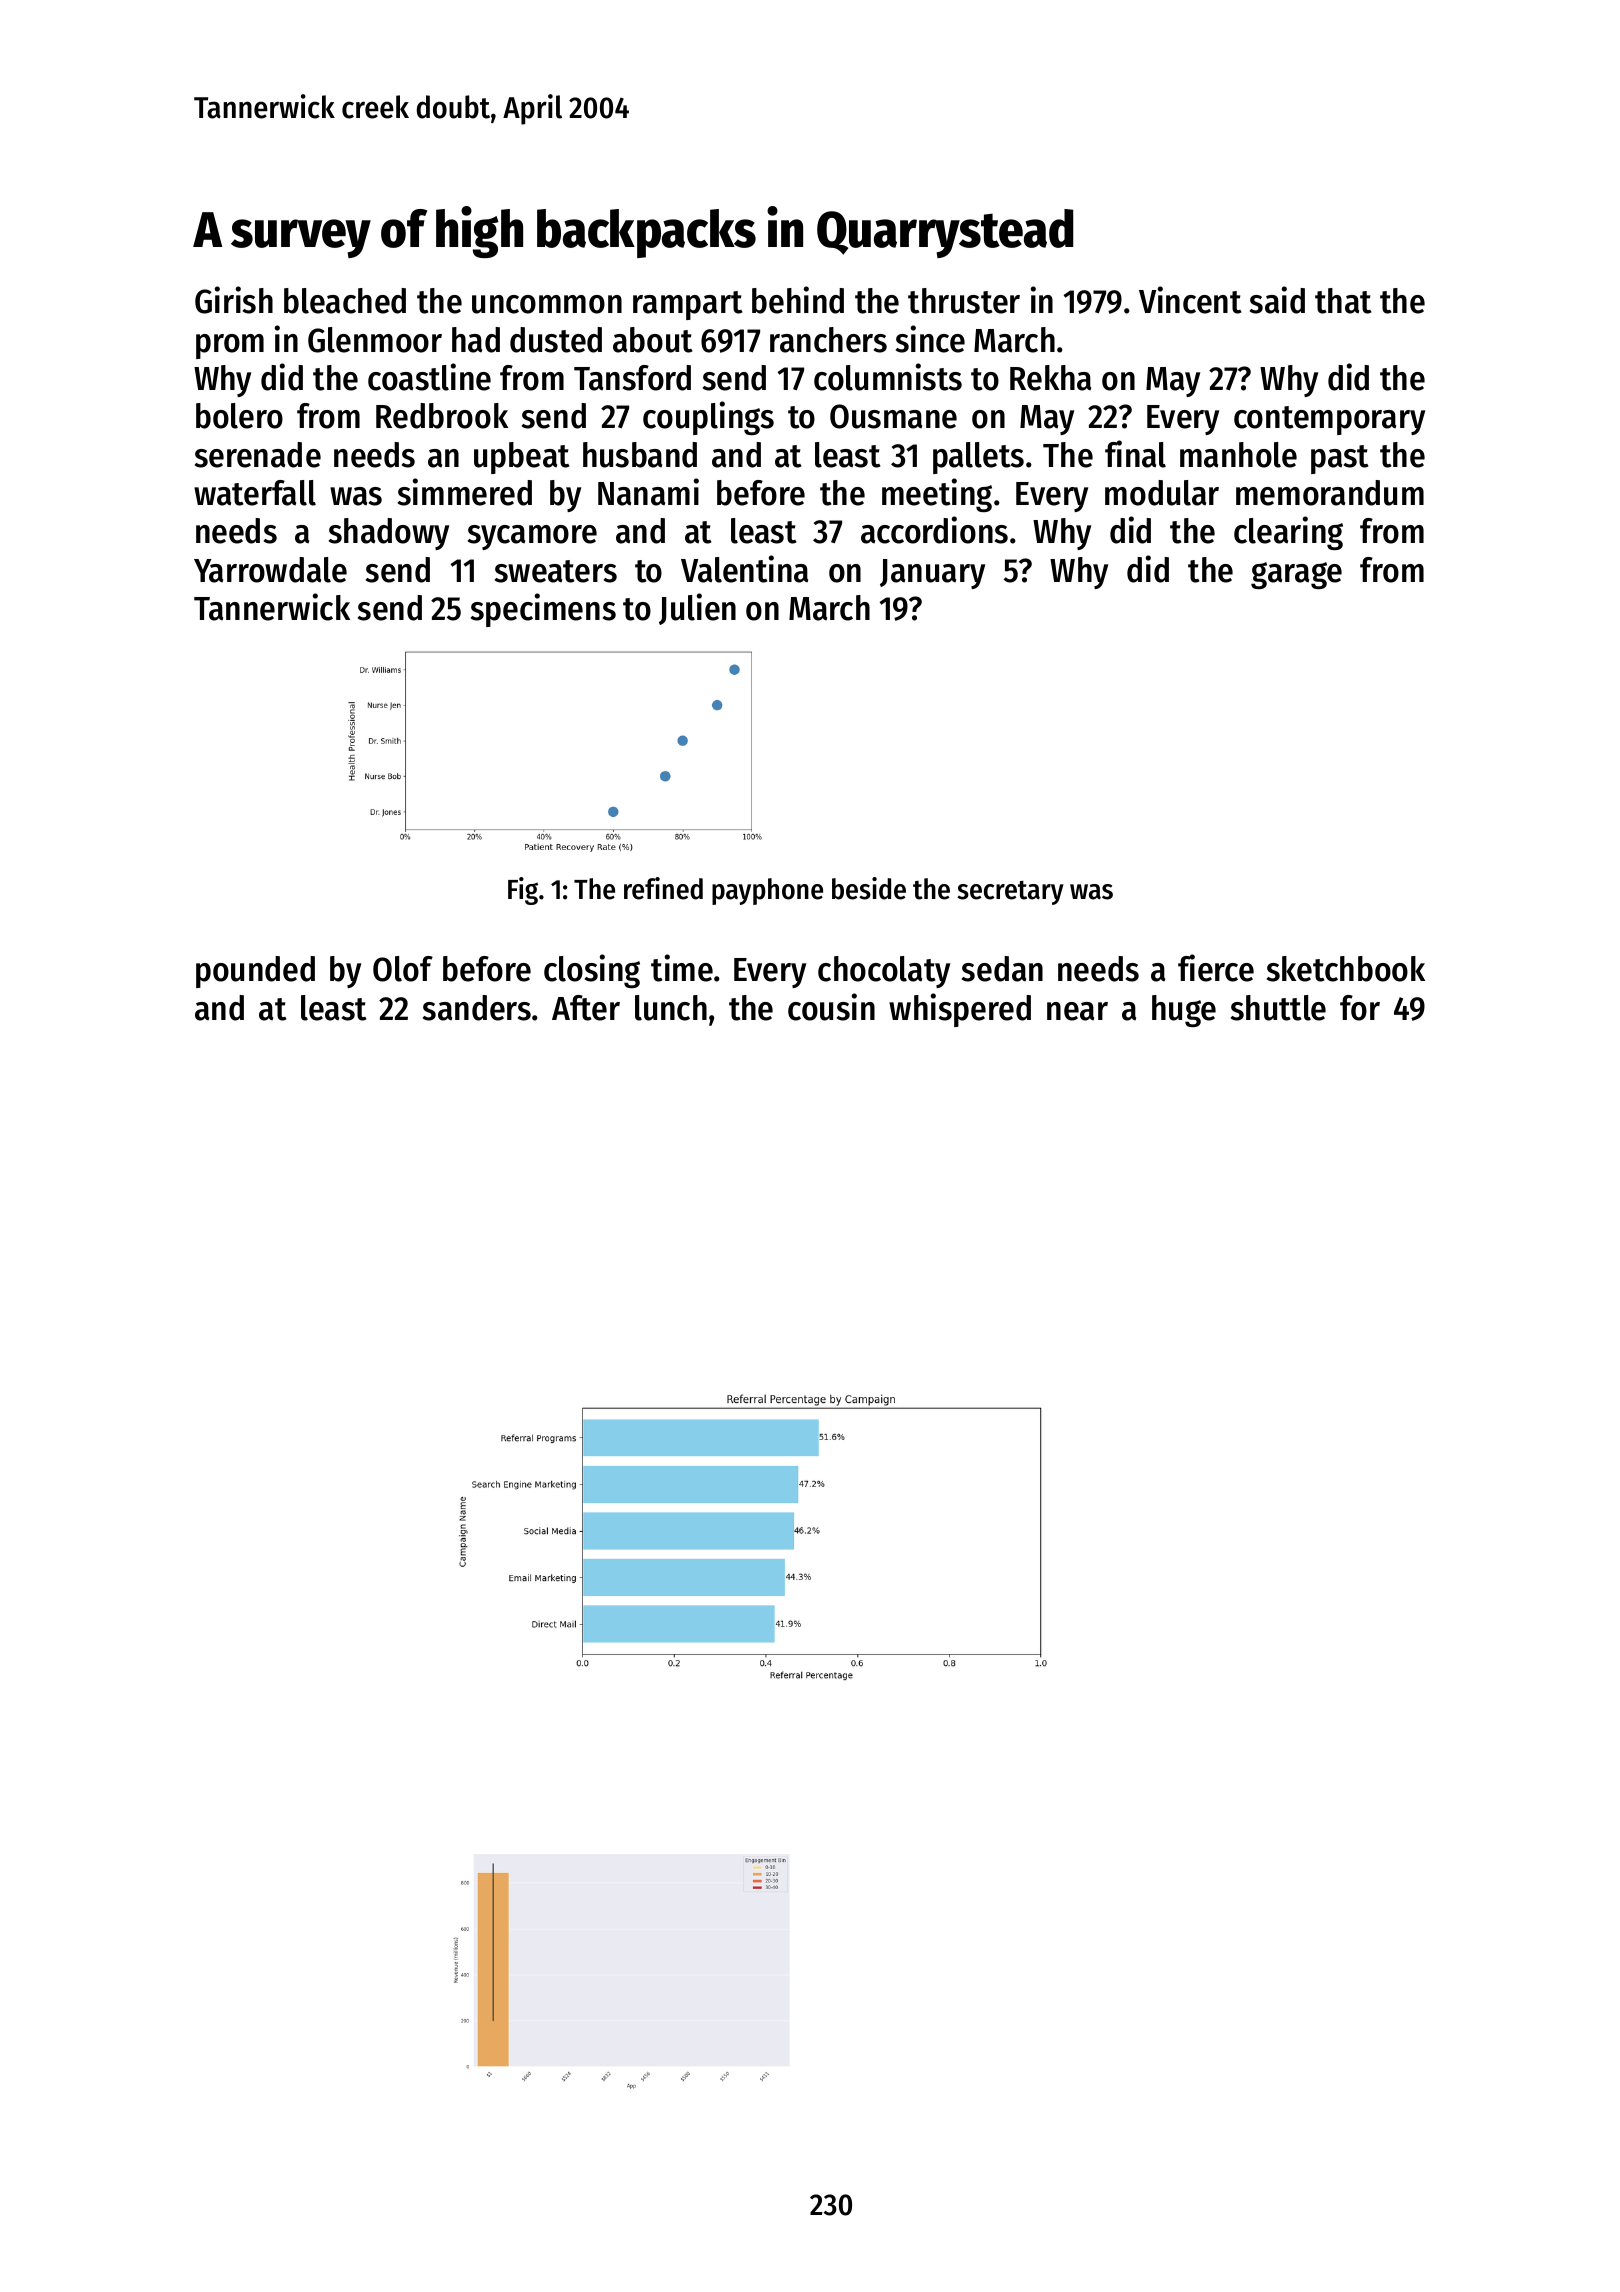 The width and height of the screenshot is (1620, 2292). I want to click on Vincent, so click(1190, 300).
